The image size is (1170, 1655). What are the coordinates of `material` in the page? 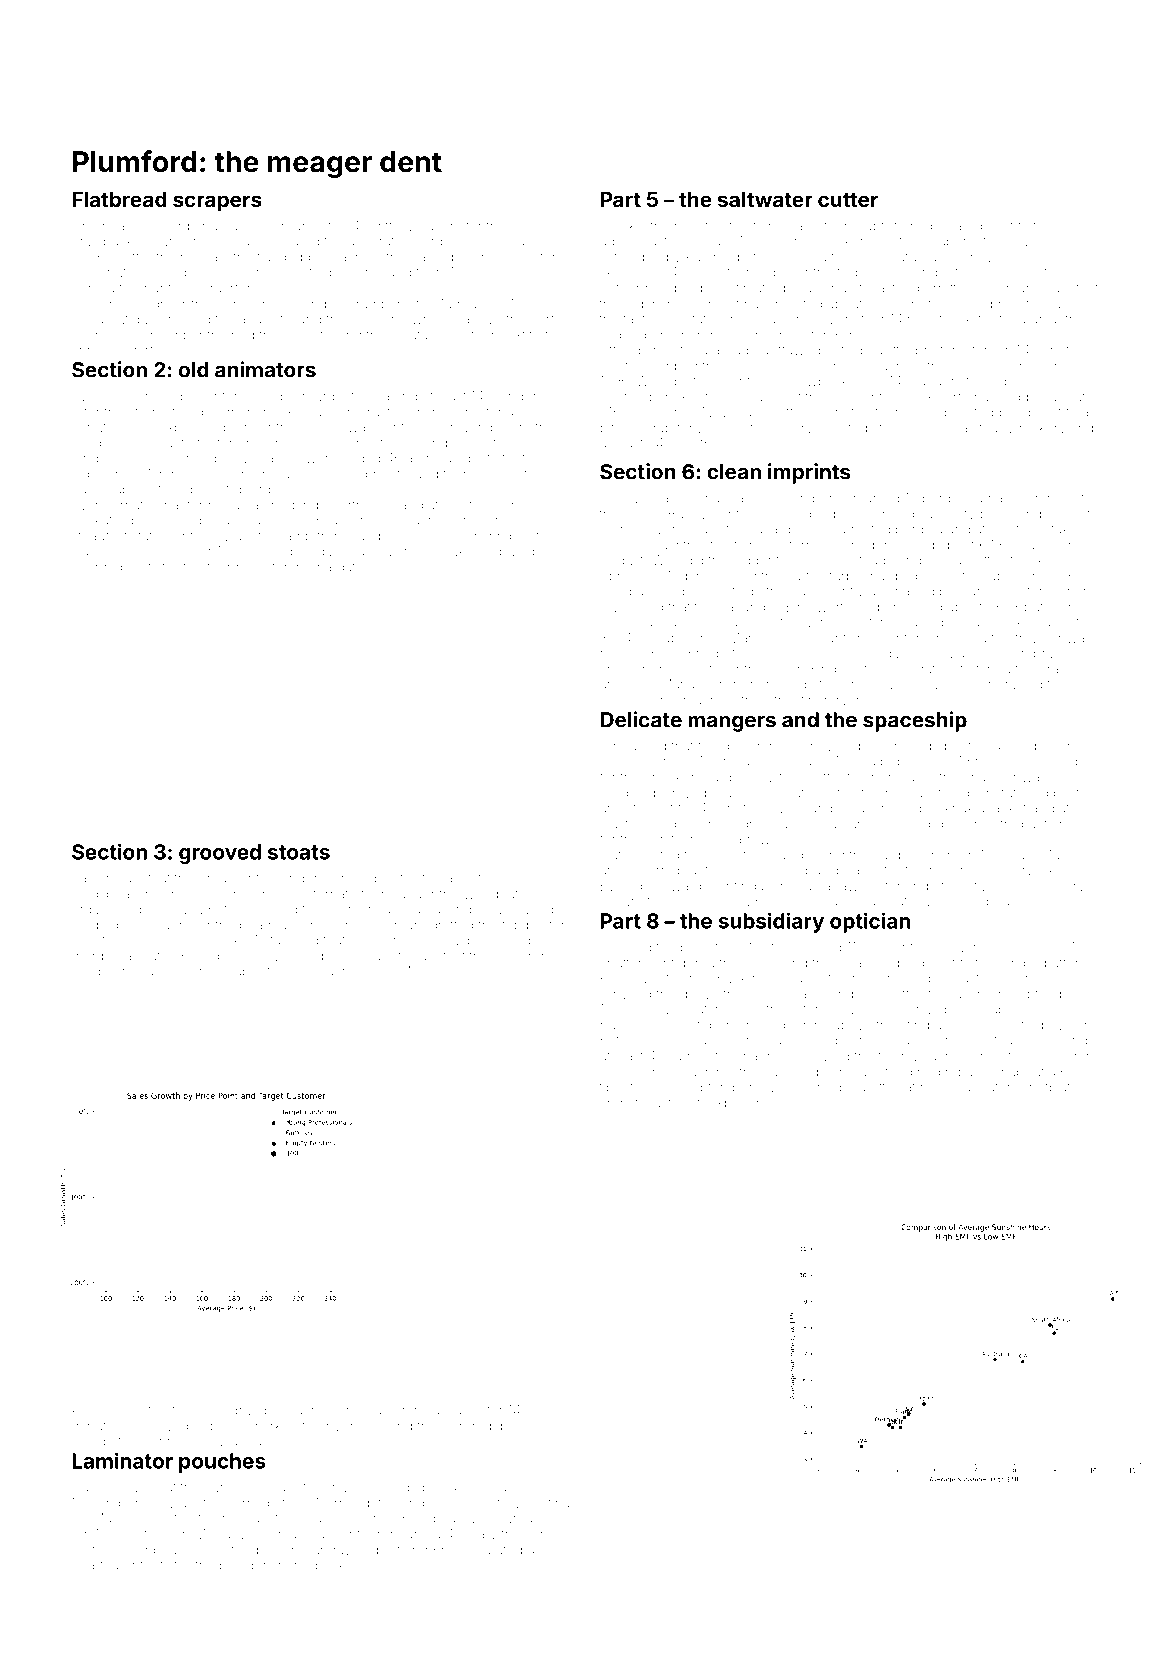 It's located at (998, 1087).
